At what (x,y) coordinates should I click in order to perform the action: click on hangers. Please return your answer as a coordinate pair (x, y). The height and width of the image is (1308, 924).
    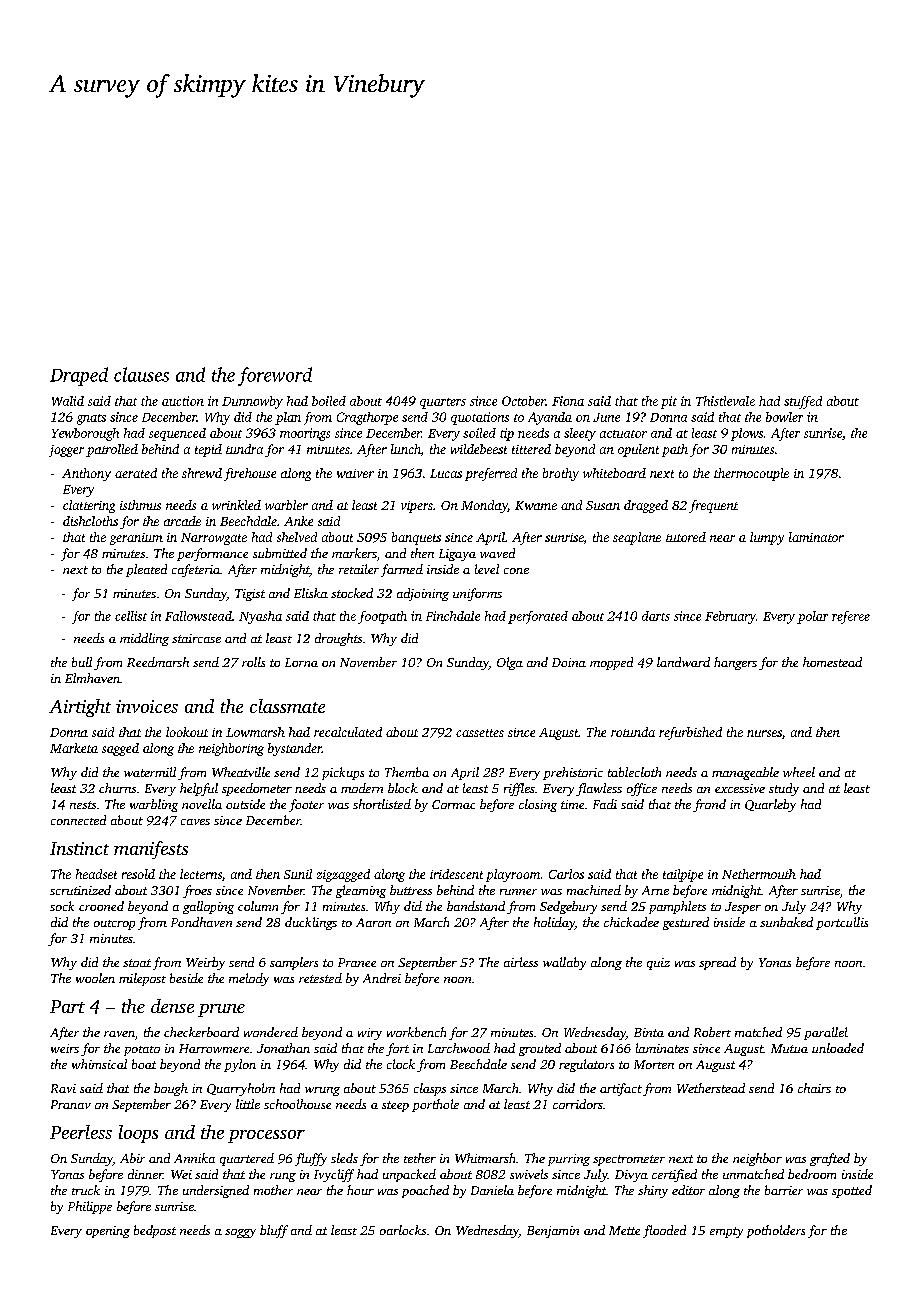
    Looking at the image, I should click on (735, 663).
